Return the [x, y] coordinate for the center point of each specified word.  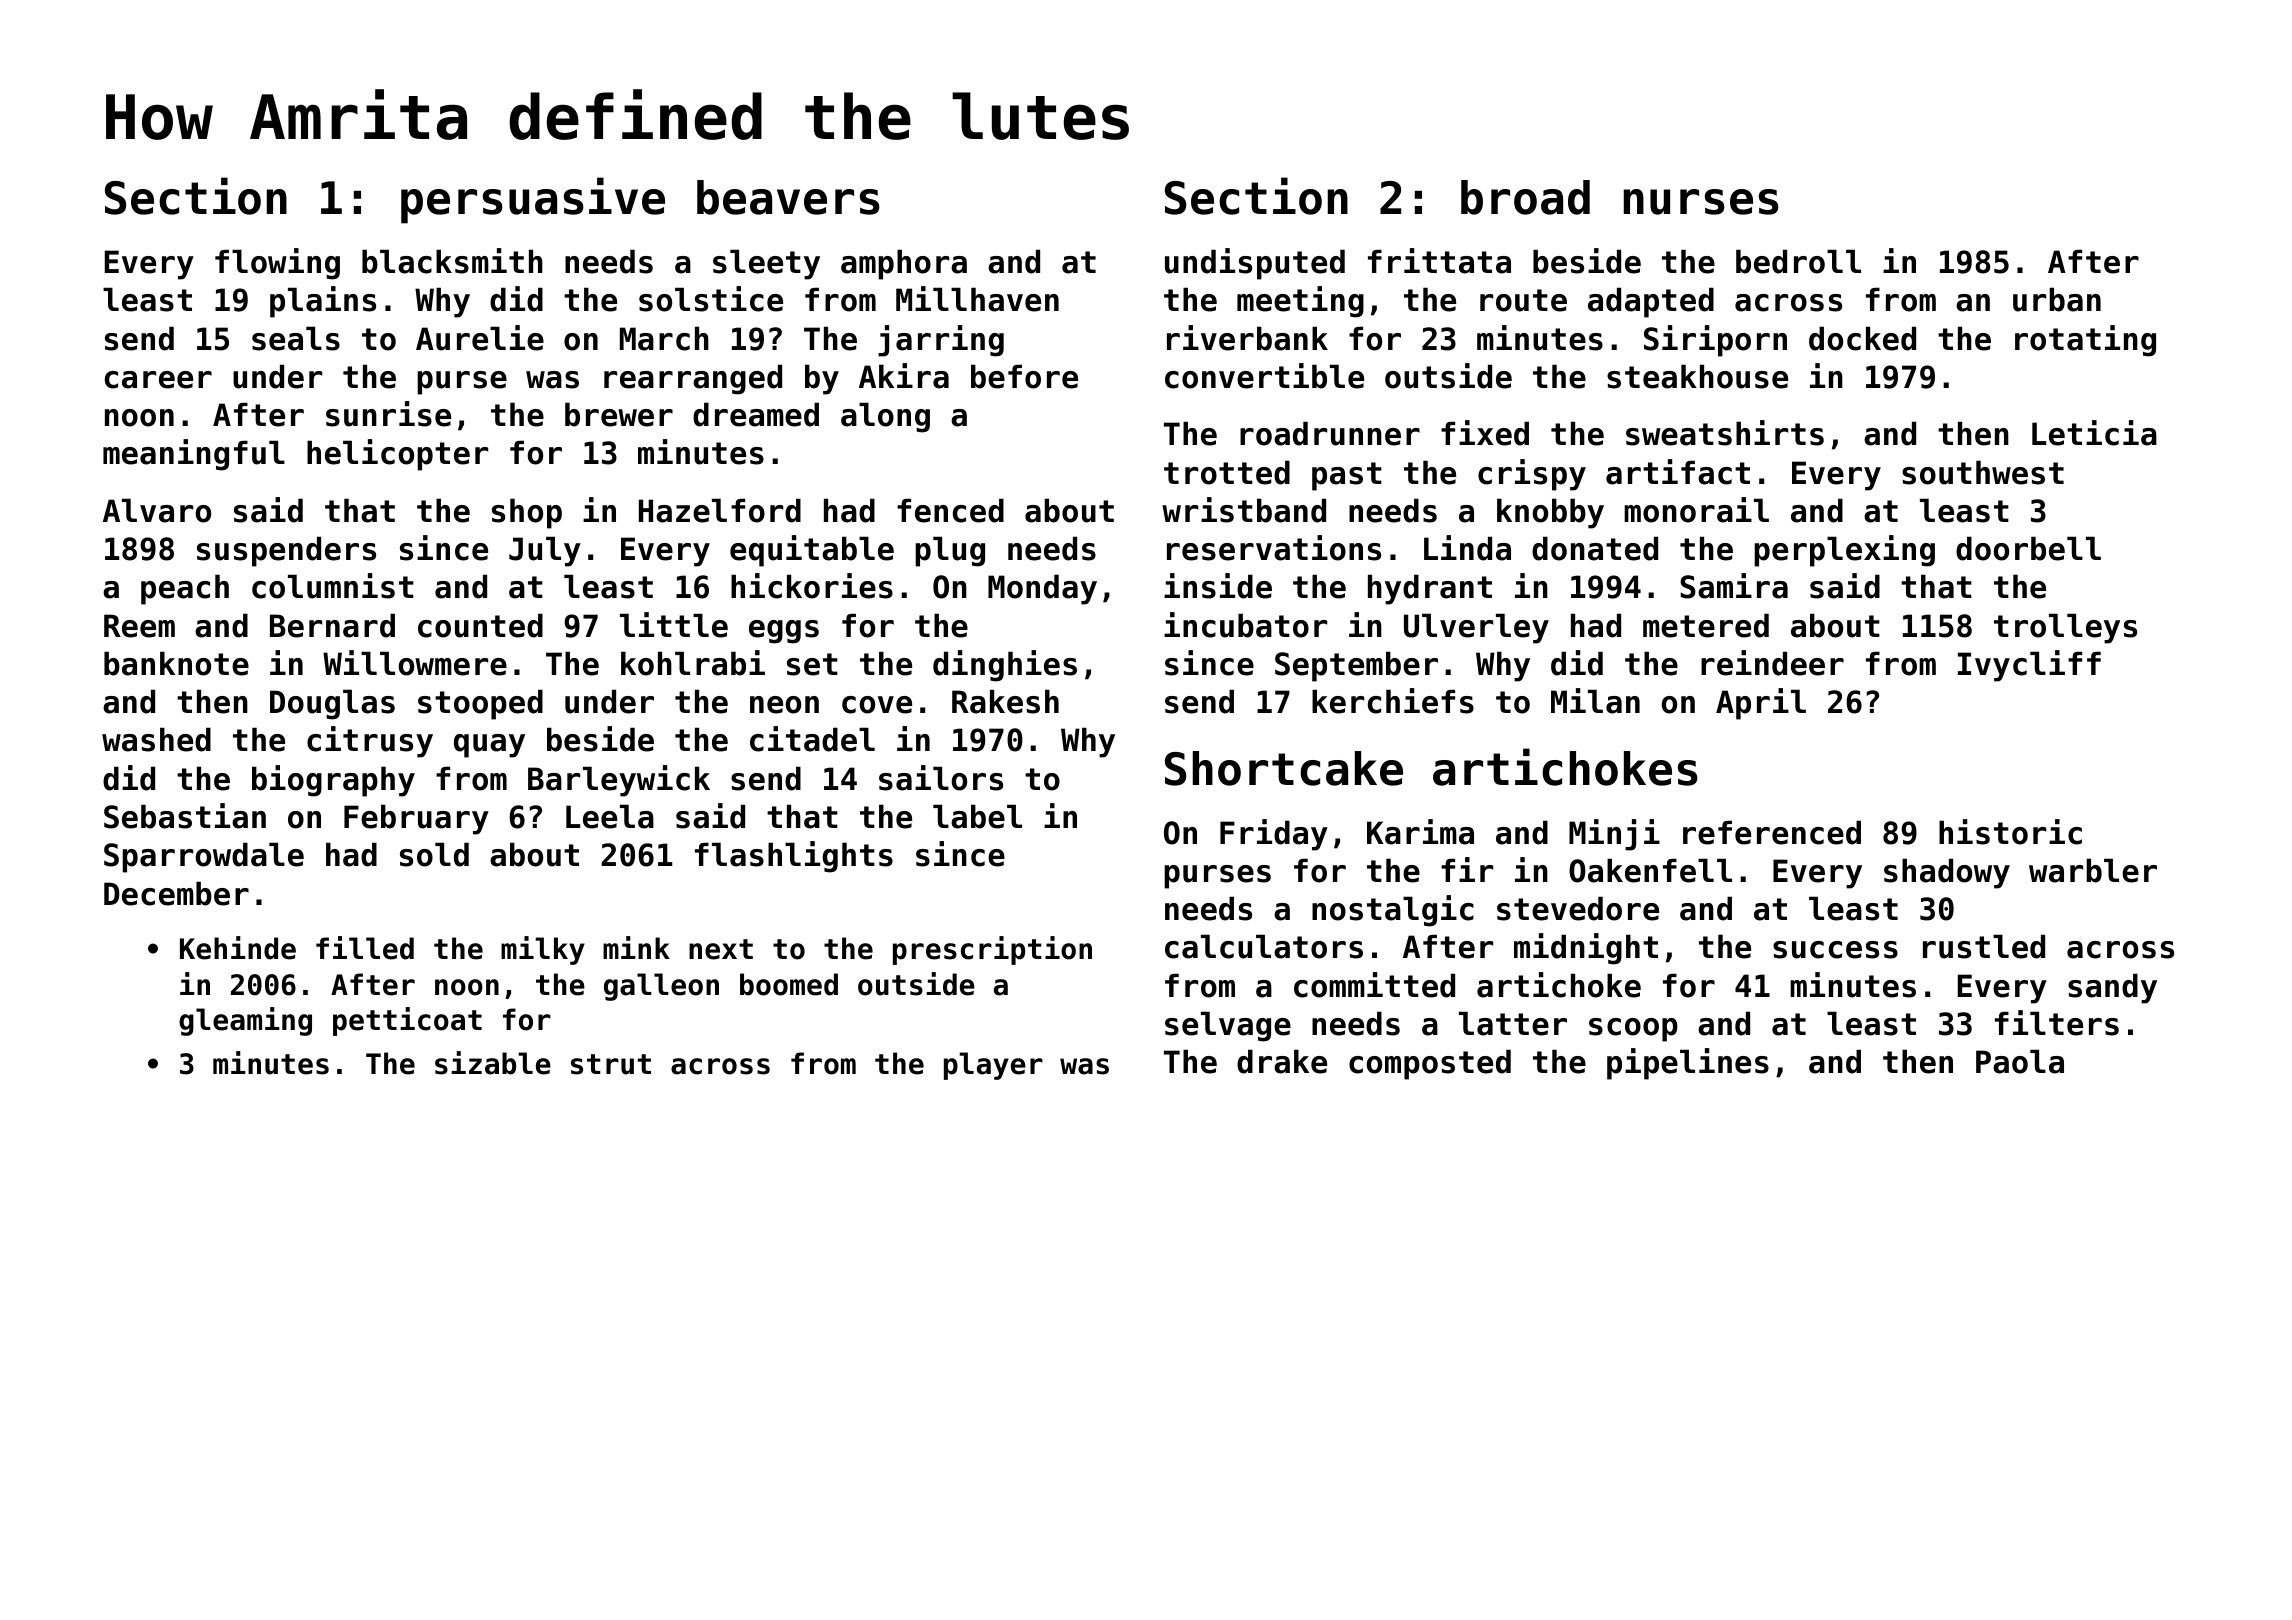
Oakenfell [1650, 870]
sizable [493, 1063]
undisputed [1255, 264]
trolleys [2065, 628]
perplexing [1844, 551]
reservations [1274, 548]
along [885, 417]
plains [323, 302]
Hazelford [720, 510]
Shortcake [1284, 768]
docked [1862, 338]
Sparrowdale [204, 857]
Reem [139, 626]
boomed [789, 984]
